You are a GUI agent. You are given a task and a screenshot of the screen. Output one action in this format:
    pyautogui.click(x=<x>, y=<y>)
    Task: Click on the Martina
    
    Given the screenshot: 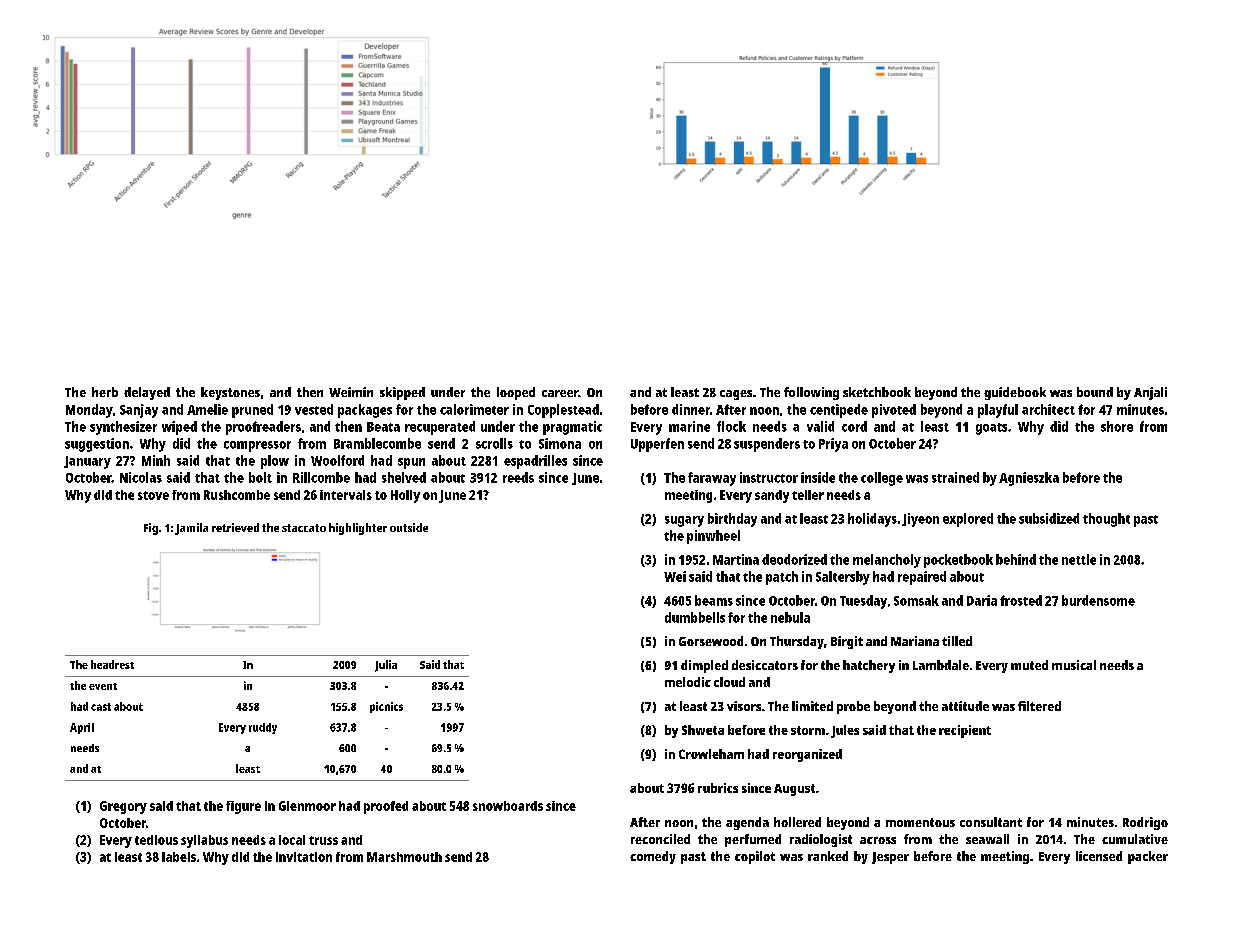 What is the action you would take?
    pyautogui.click(x=736, y=559)
